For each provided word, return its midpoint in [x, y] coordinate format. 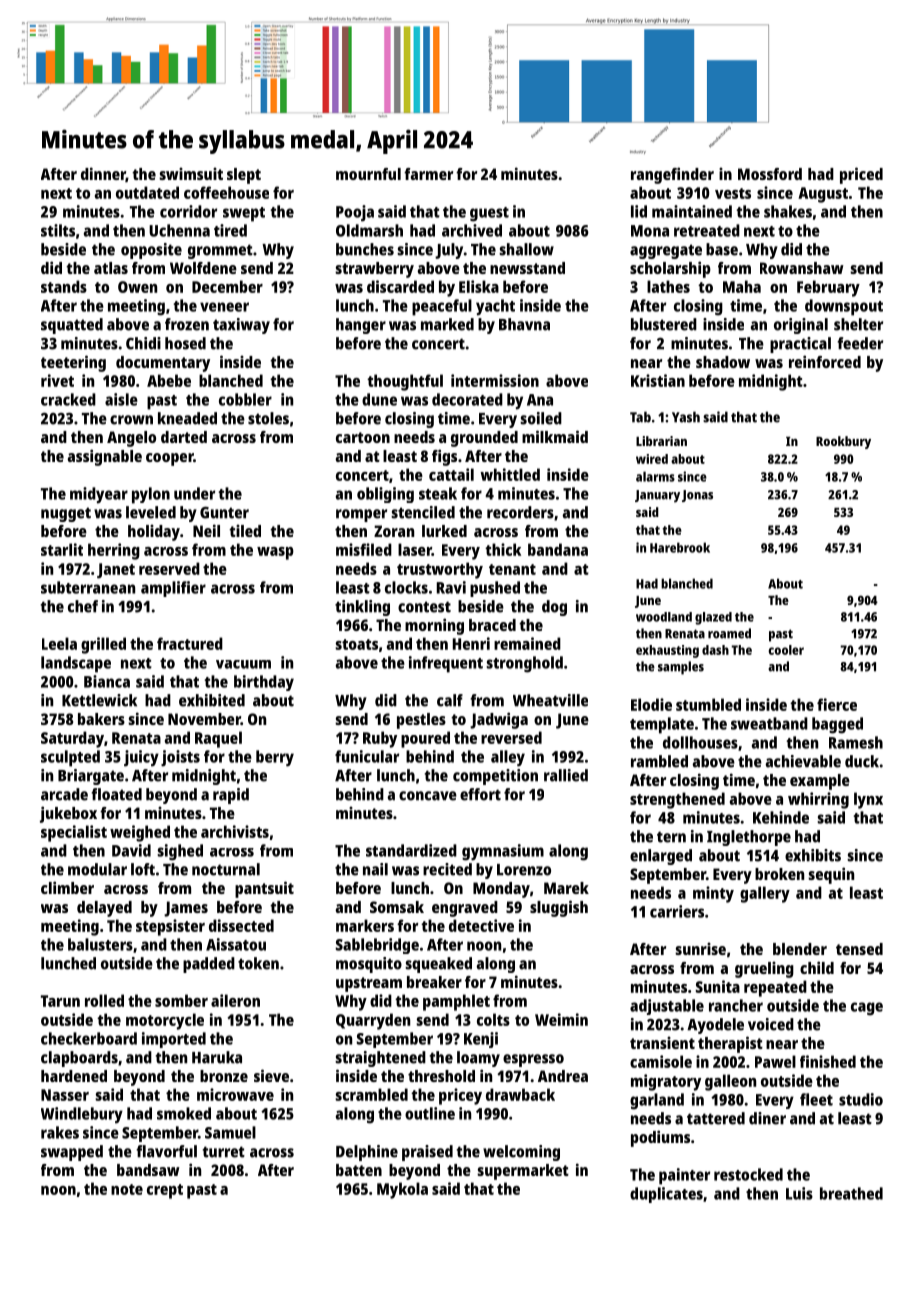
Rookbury [843, 442]
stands [64, 286]
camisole [661, 1061]
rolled [104, 1000]
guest [489, 214]
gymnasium [503, 852]
